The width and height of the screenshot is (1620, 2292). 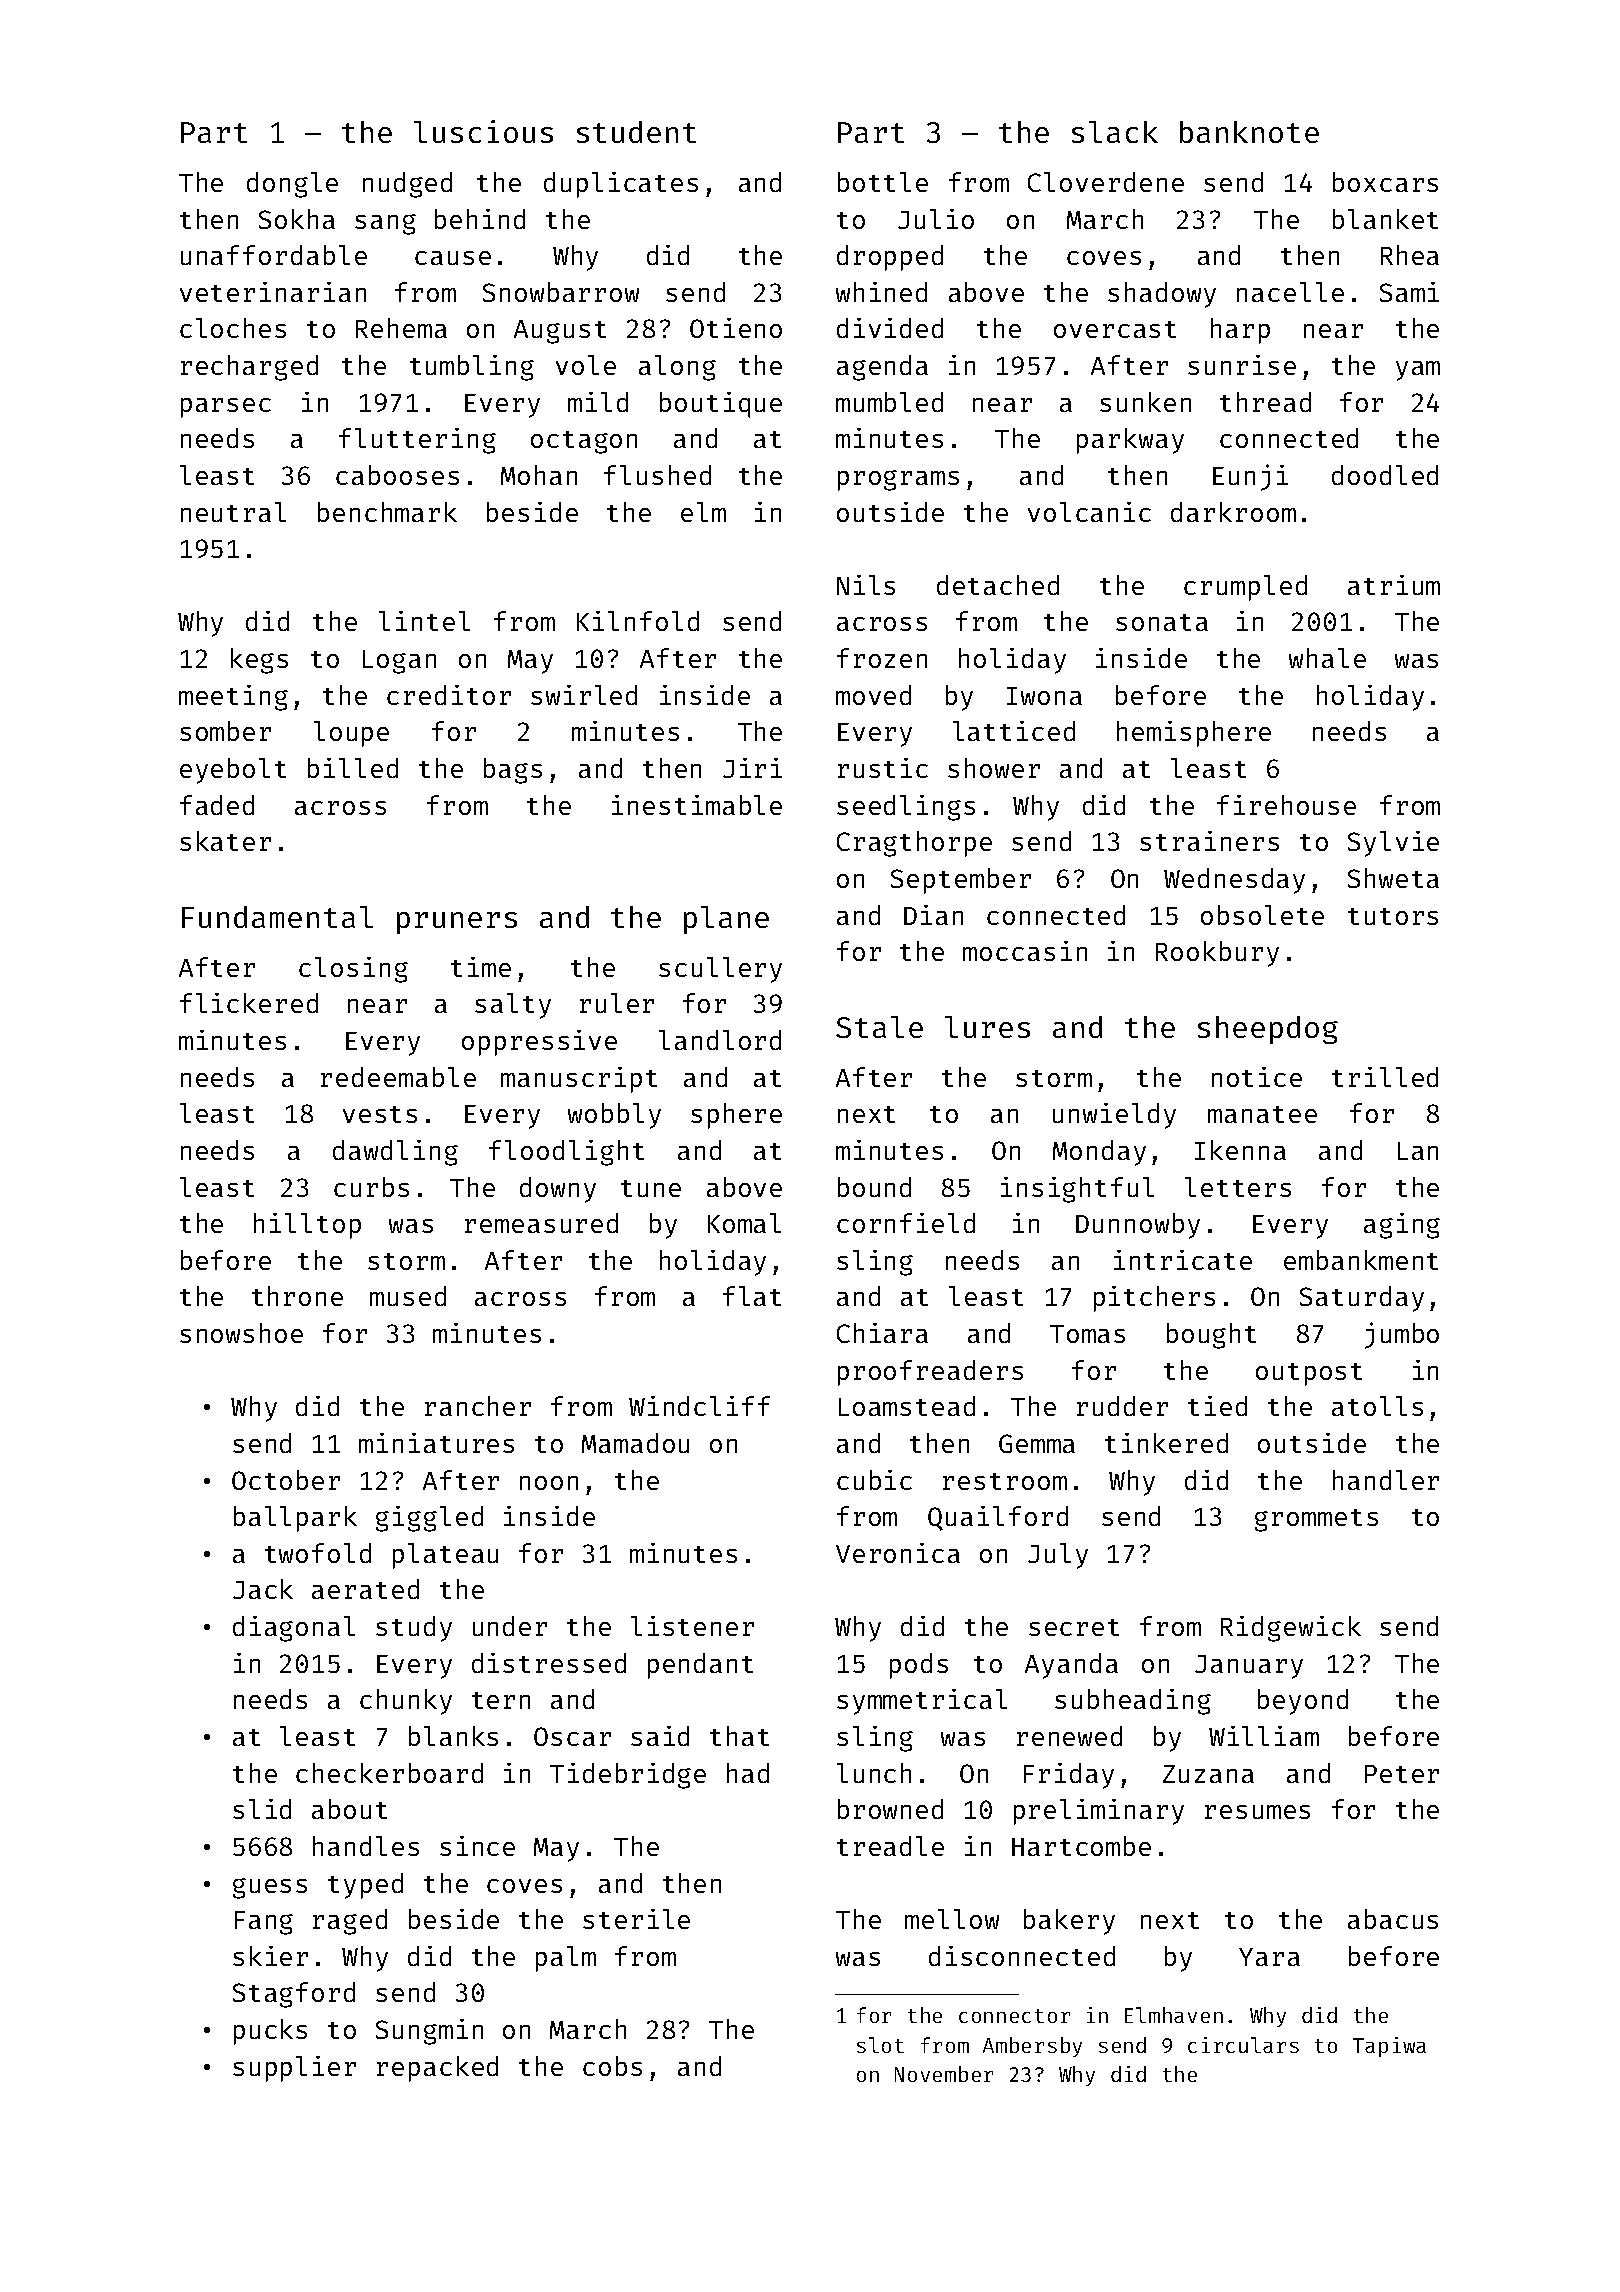 I want to click on Loamstead, so click(x=907, y=1406).
